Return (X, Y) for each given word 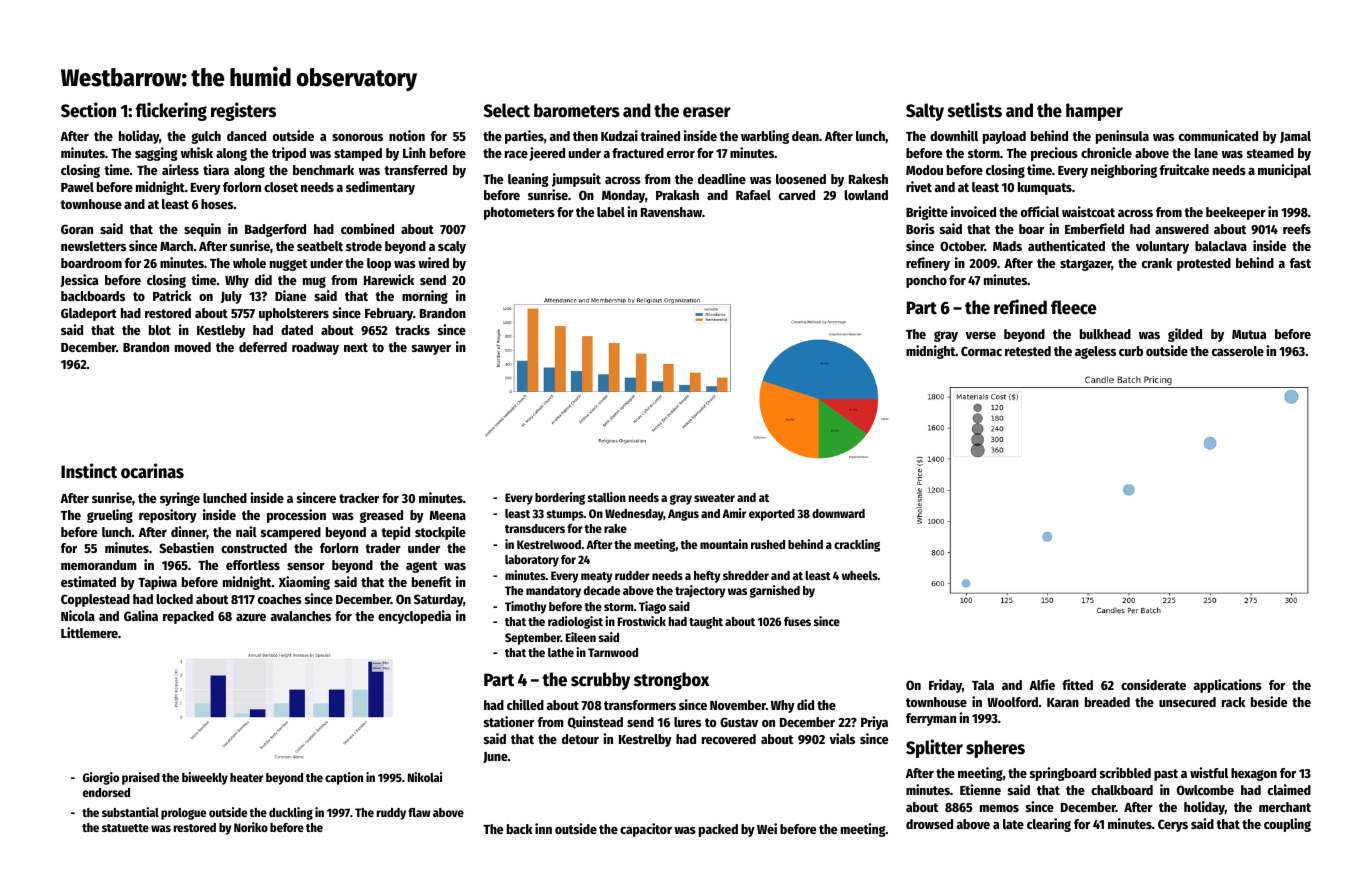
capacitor (646, 830)
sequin (202, 230)
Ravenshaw (671, 212)
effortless (253, 565)
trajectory (700, 591)
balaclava (1221, 246)
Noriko (251, 827)
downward (838, 513)
